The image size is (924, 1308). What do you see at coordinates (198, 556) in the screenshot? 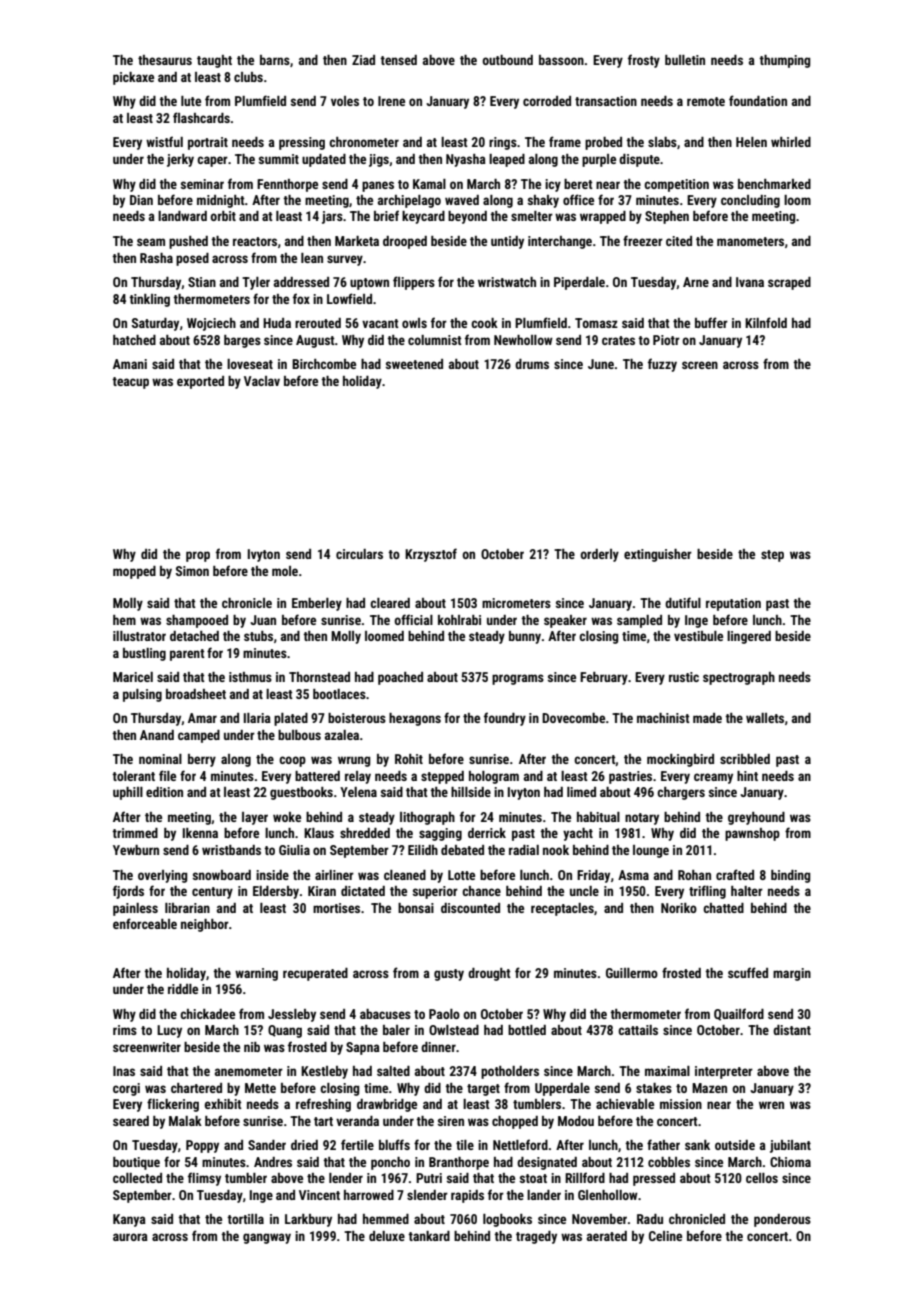
I see `prop` at bounding box center [198, 556].
